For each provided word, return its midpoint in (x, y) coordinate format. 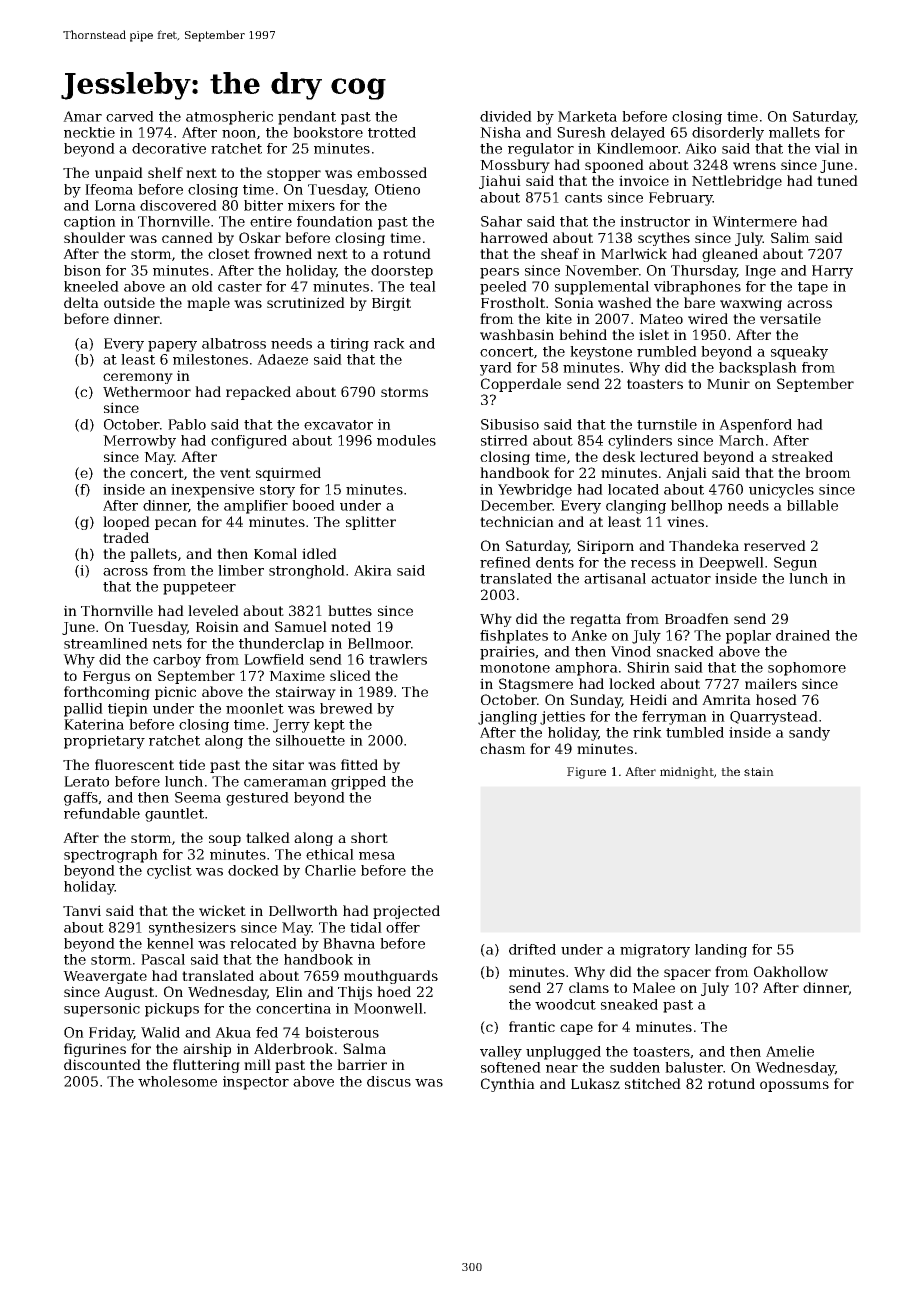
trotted (392, 132)
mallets (794, 132)
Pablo (187, 424)
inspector (256, 1083)
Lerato (86, 781)
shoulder (94, 237)
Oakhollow (791, 971)
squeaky (799, 353)
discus (389, 1081)
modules (406, 440)
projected (406, 912)
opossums (794, 1086)
